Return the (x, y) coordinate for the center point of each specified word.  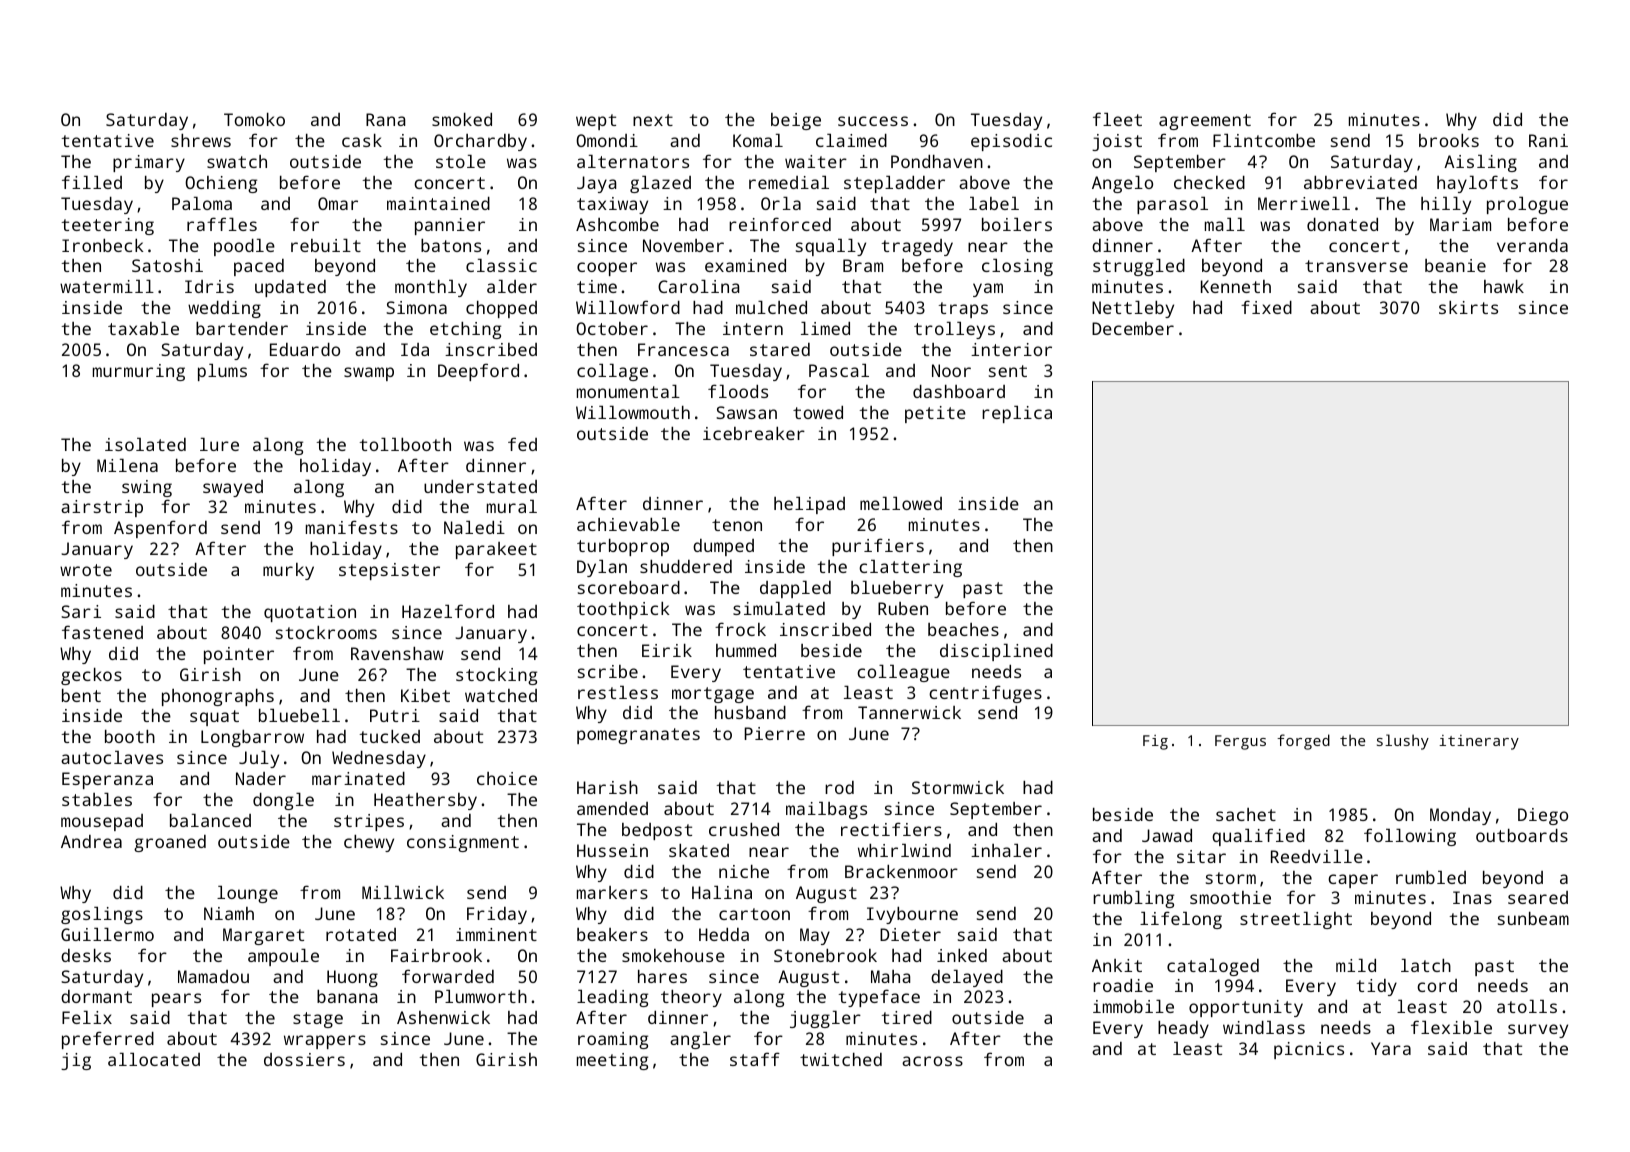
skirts (1468, 307)
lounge (247, 894)
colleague (903, 673)
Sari (81, 611)
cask (362, 140)
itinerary (1479, 742)
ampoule (283, 957)
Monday (1460, 816)
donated (1342, 224)
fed (522, 444)
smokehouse (673, 955)
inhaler (1006, 850)
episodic (1011, 142)
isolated (145, 444)
